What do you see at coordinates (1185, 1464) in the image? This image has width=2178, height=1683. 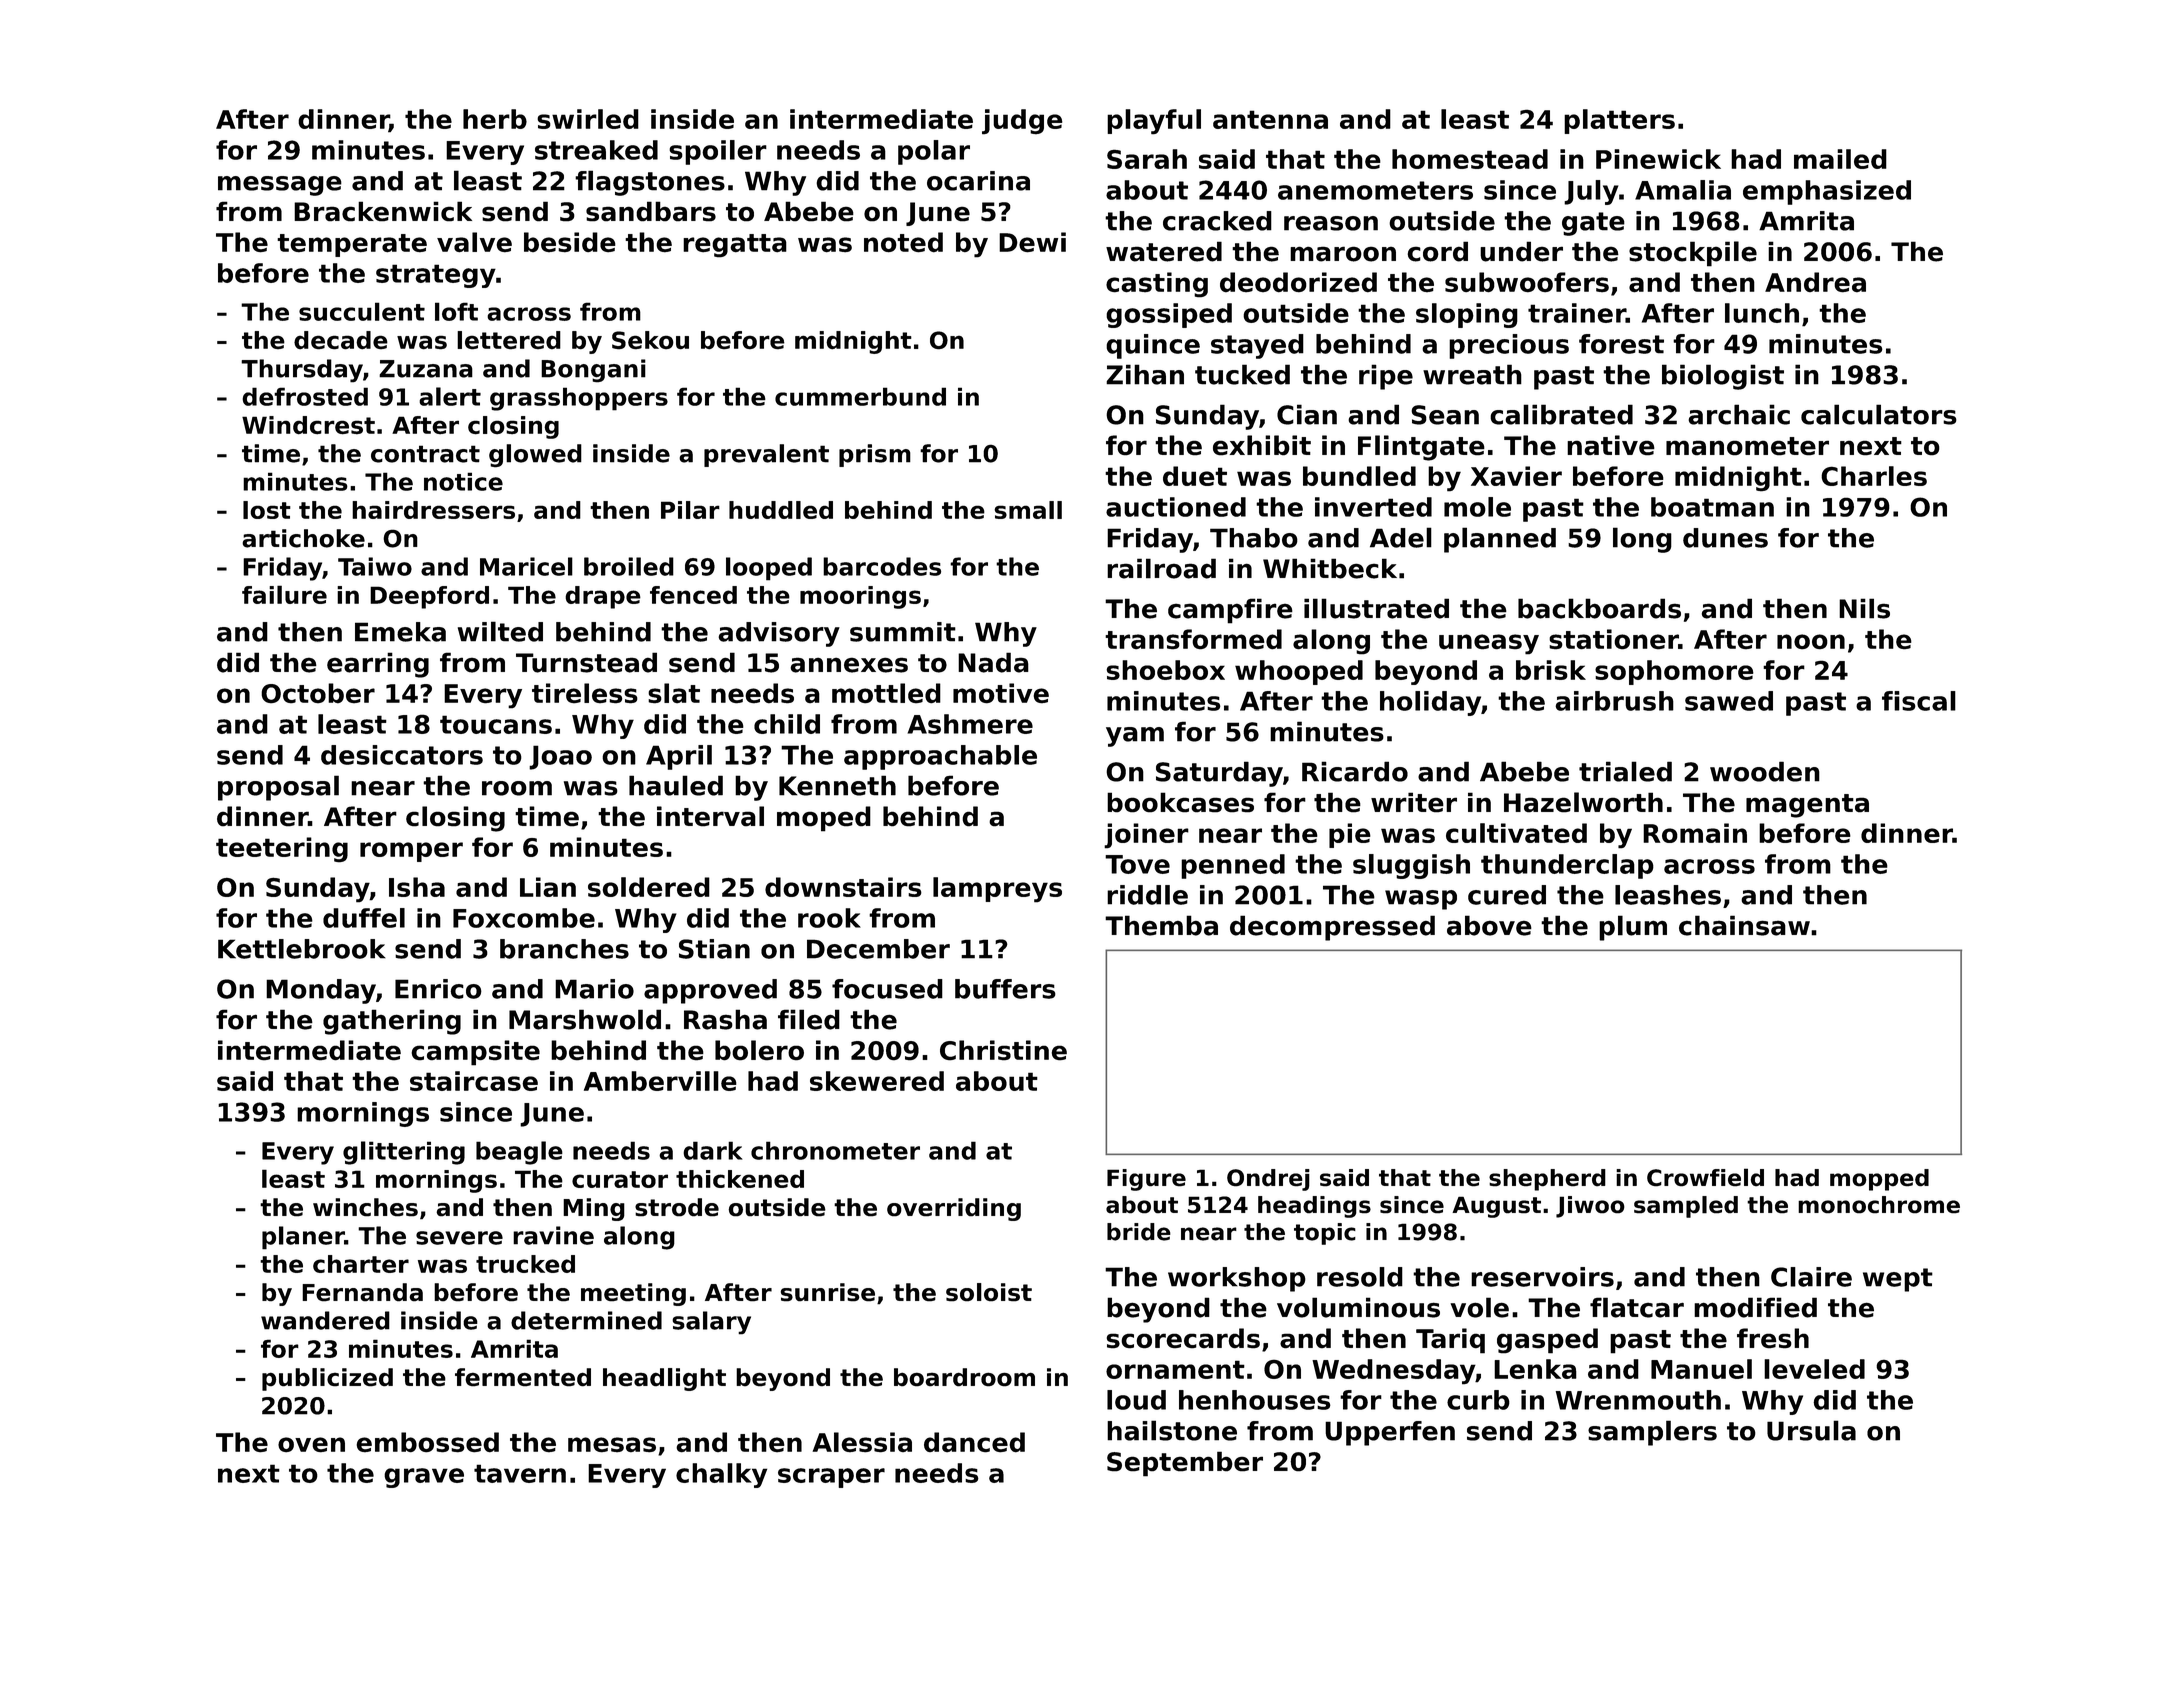 I see `September` at bounding box center [1185, 1464].
